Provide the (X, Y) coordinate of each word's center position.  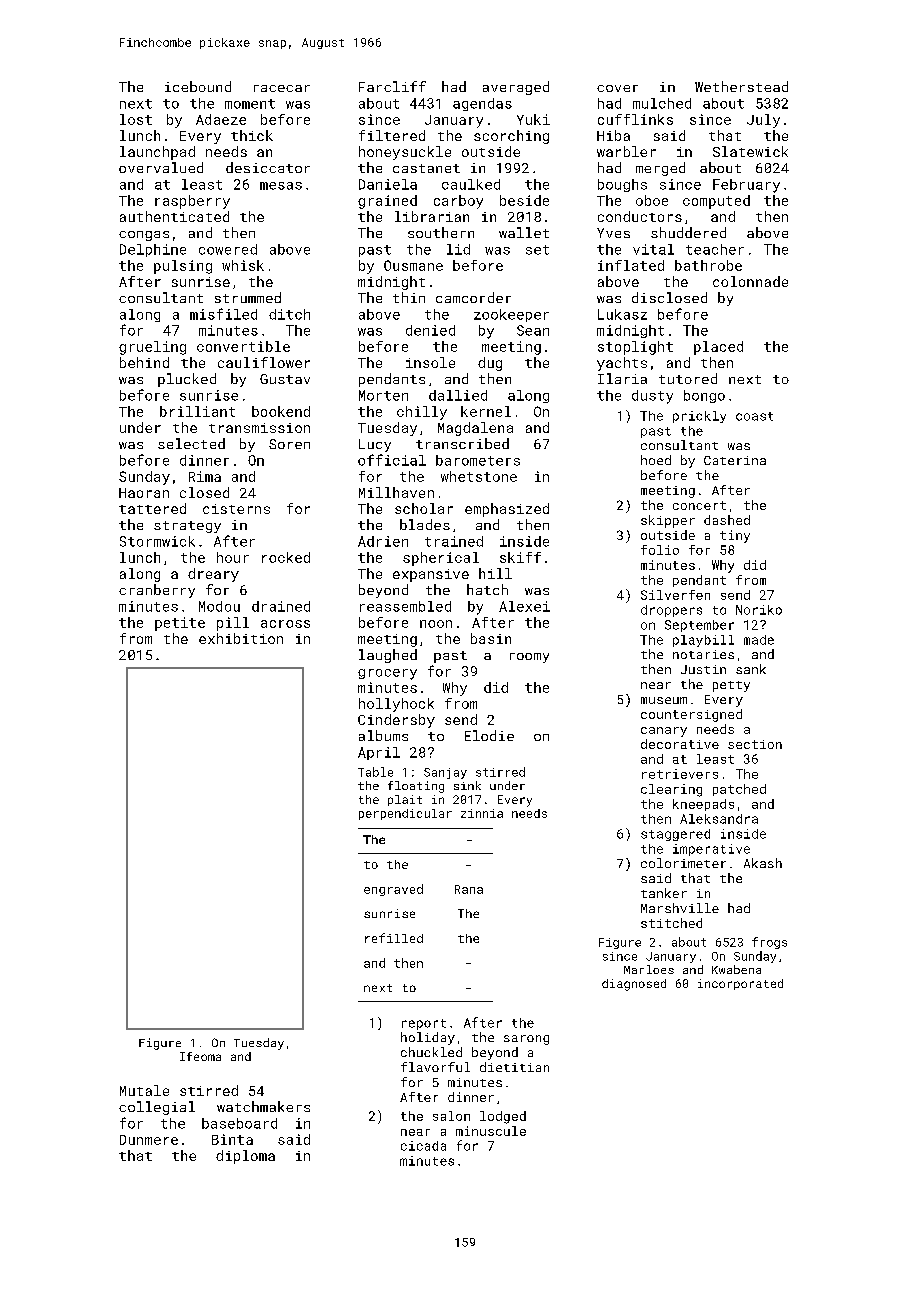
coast (754, 416)
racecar (282, 88)
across (285, 624)
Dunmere (149, 1140)
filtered (392, 135)
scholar (424, 508)
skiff (520, 557)
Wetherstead (741, 86)
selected (191, 443)
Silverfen (675, 595)
